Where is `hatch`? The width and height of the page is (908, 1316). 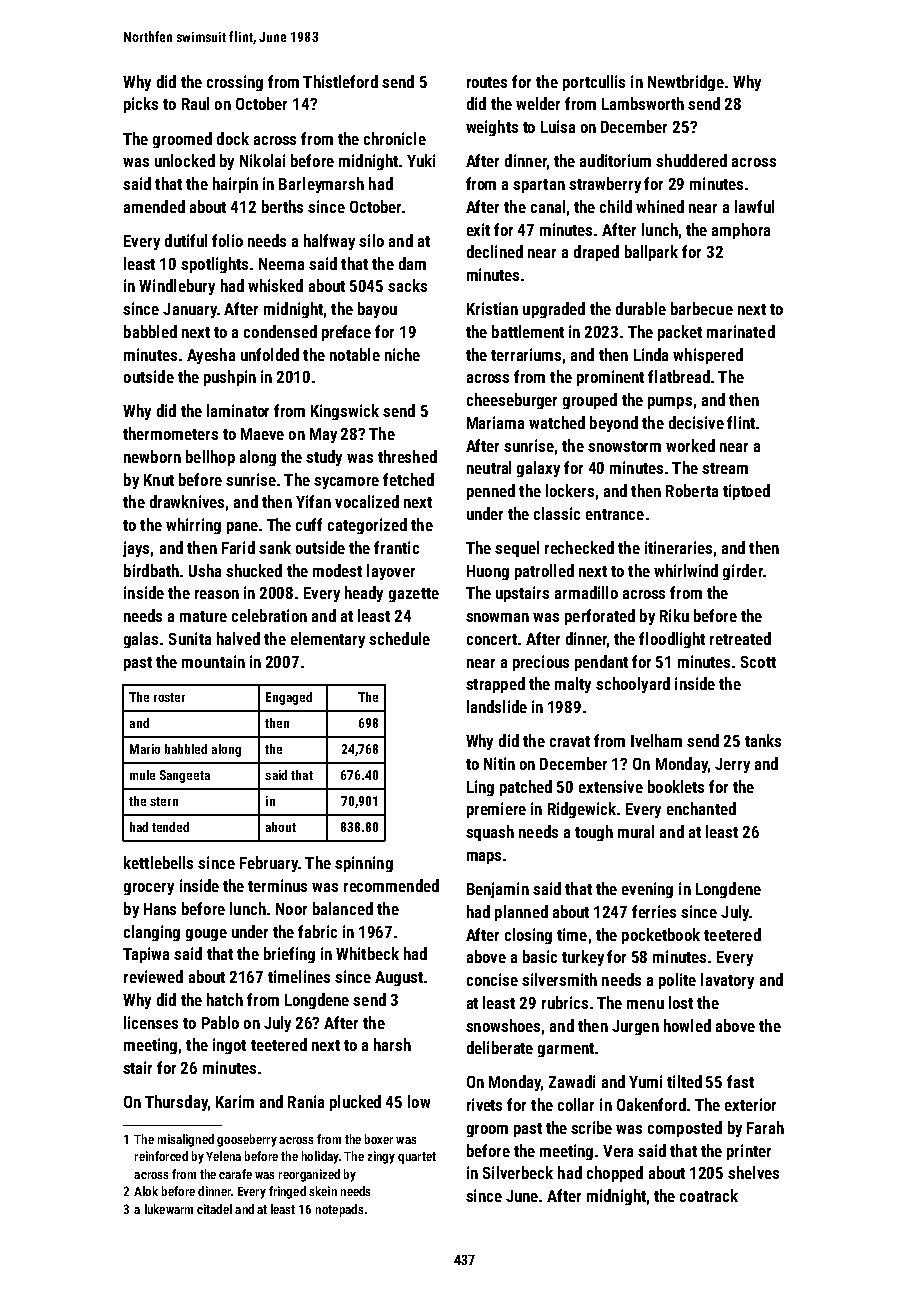
hatch is located at coordinates (225, 999).
